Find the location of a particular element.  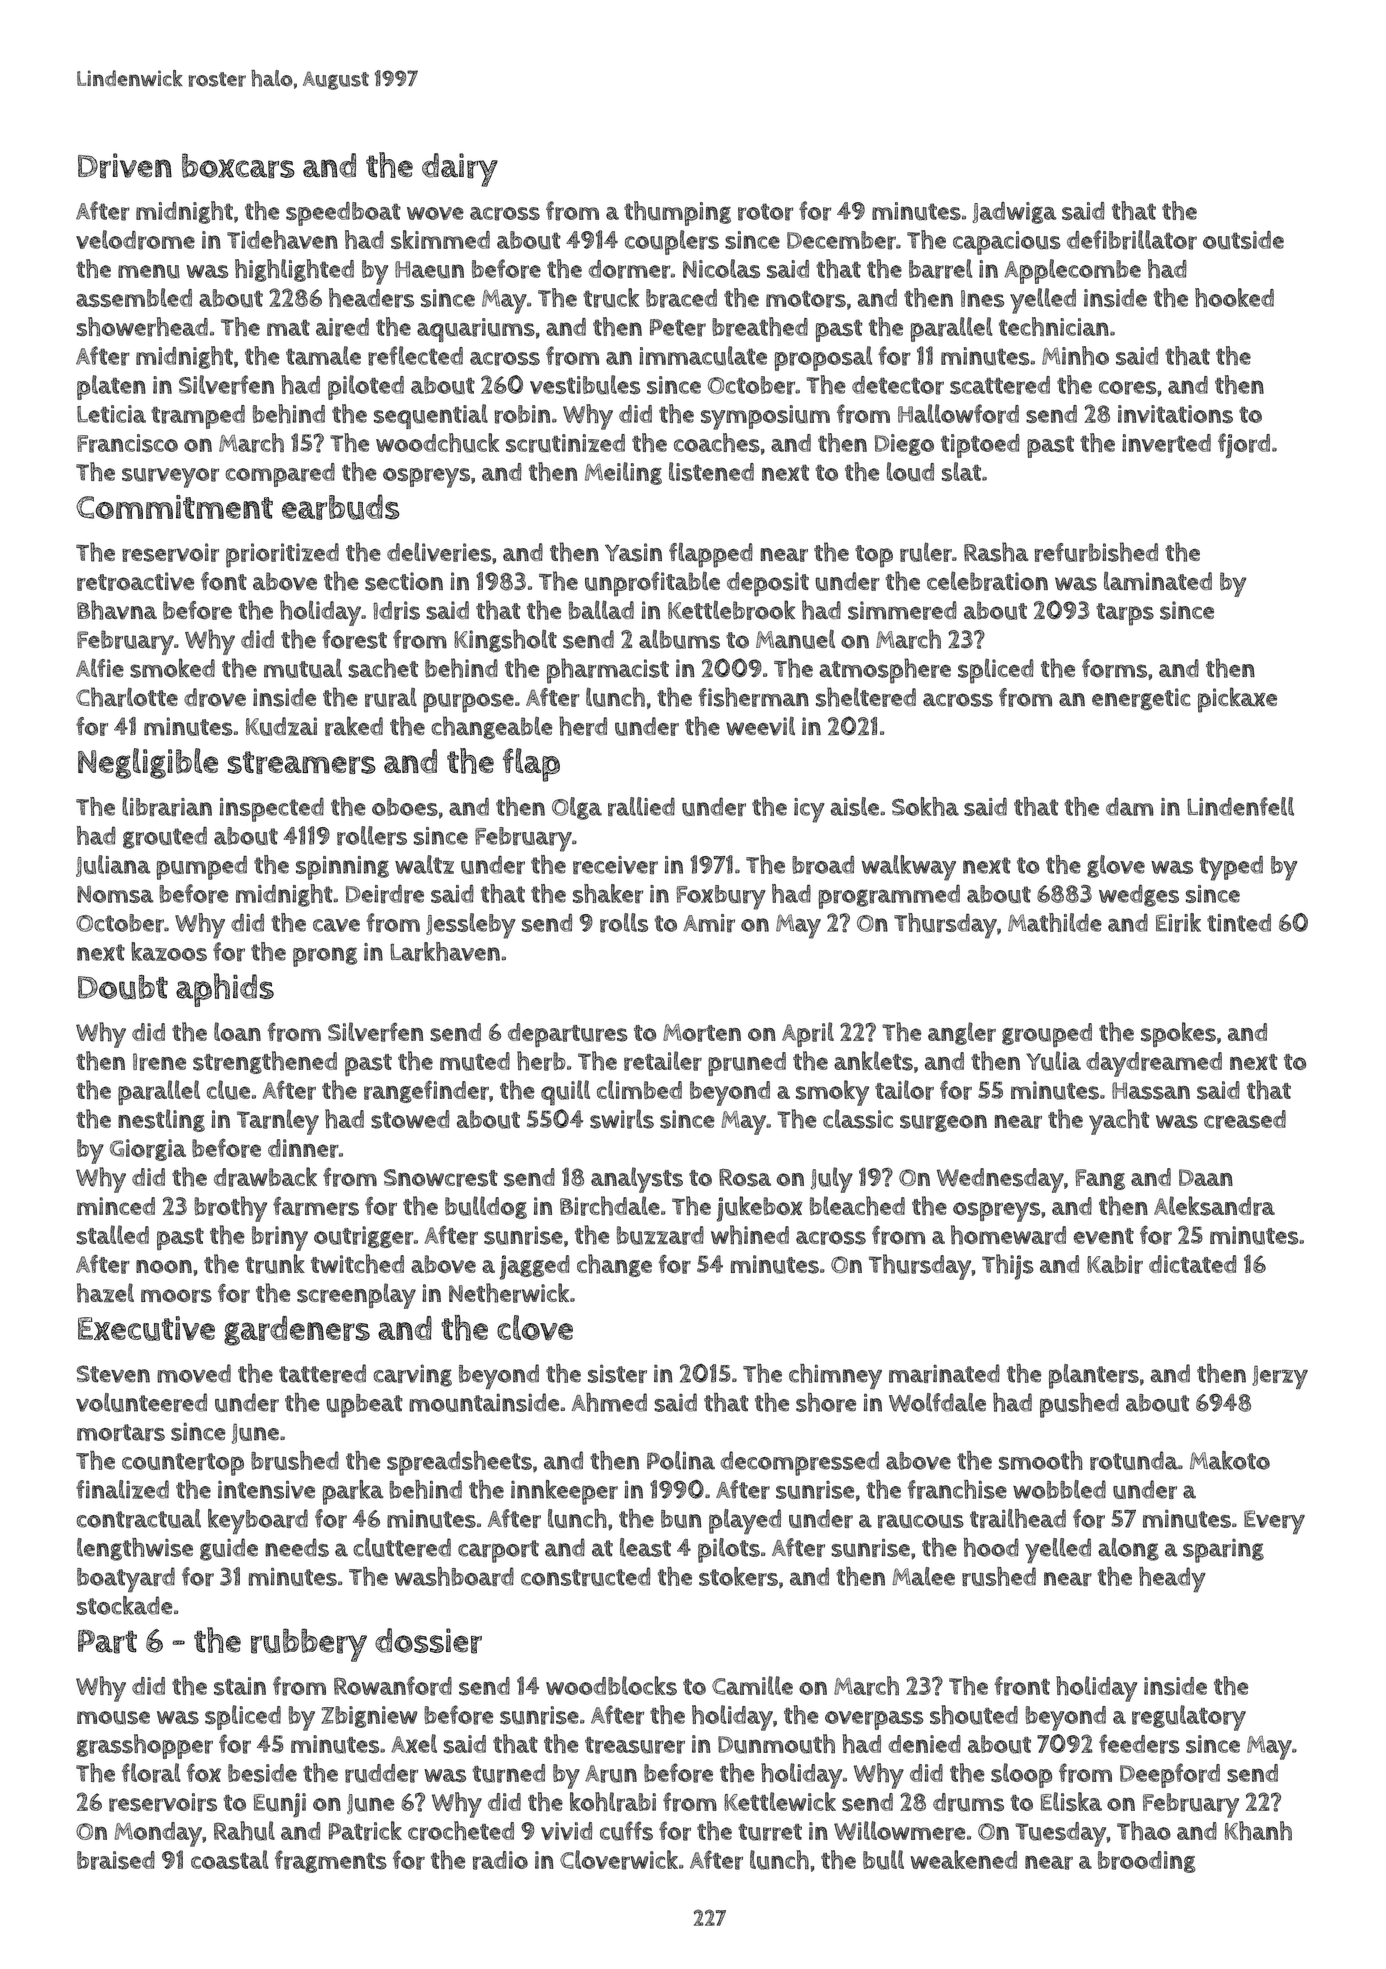

rotor is located at coordinates (766, 212).
